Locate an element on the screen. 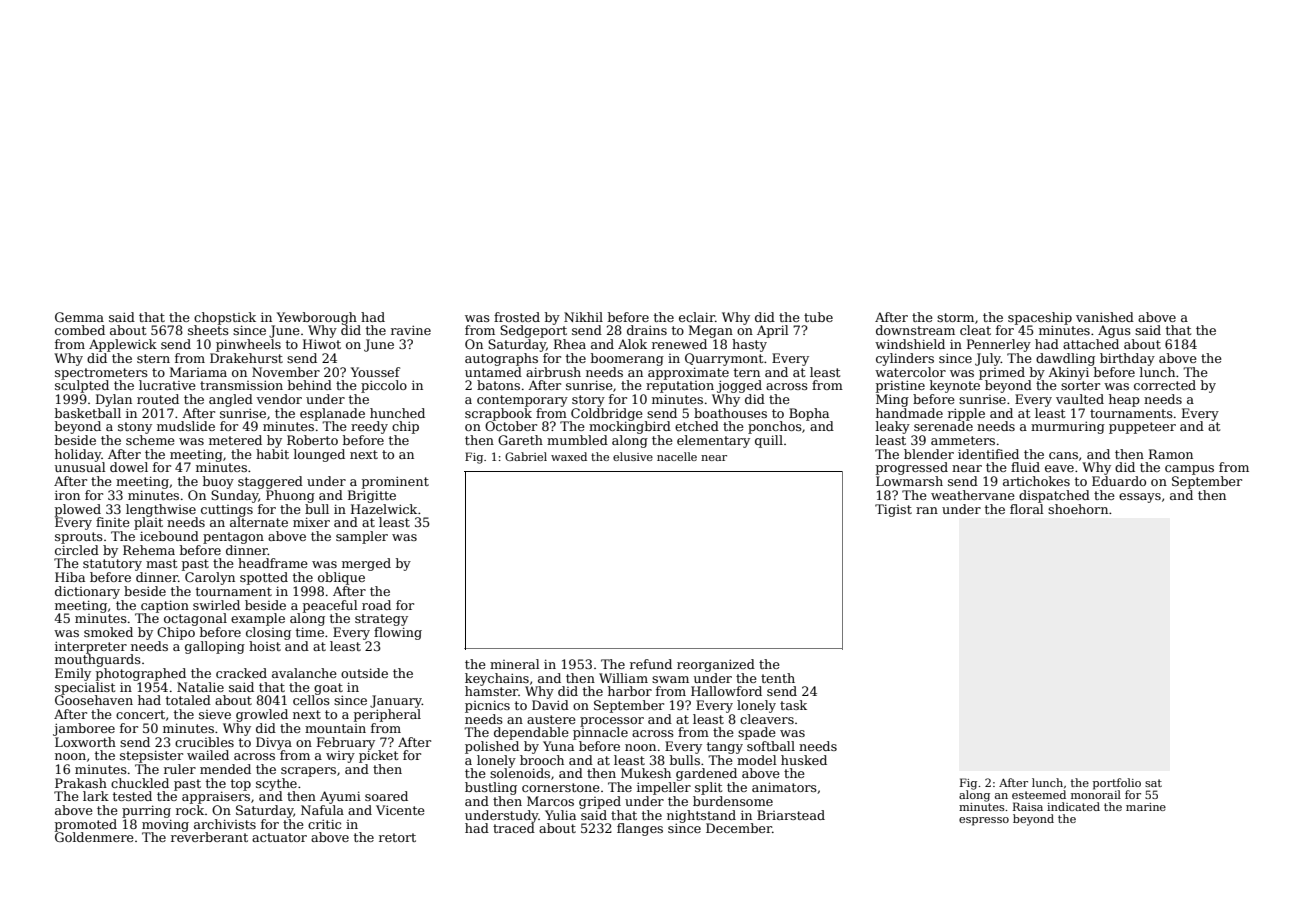  espresso is located at coordinates (984, 821).
